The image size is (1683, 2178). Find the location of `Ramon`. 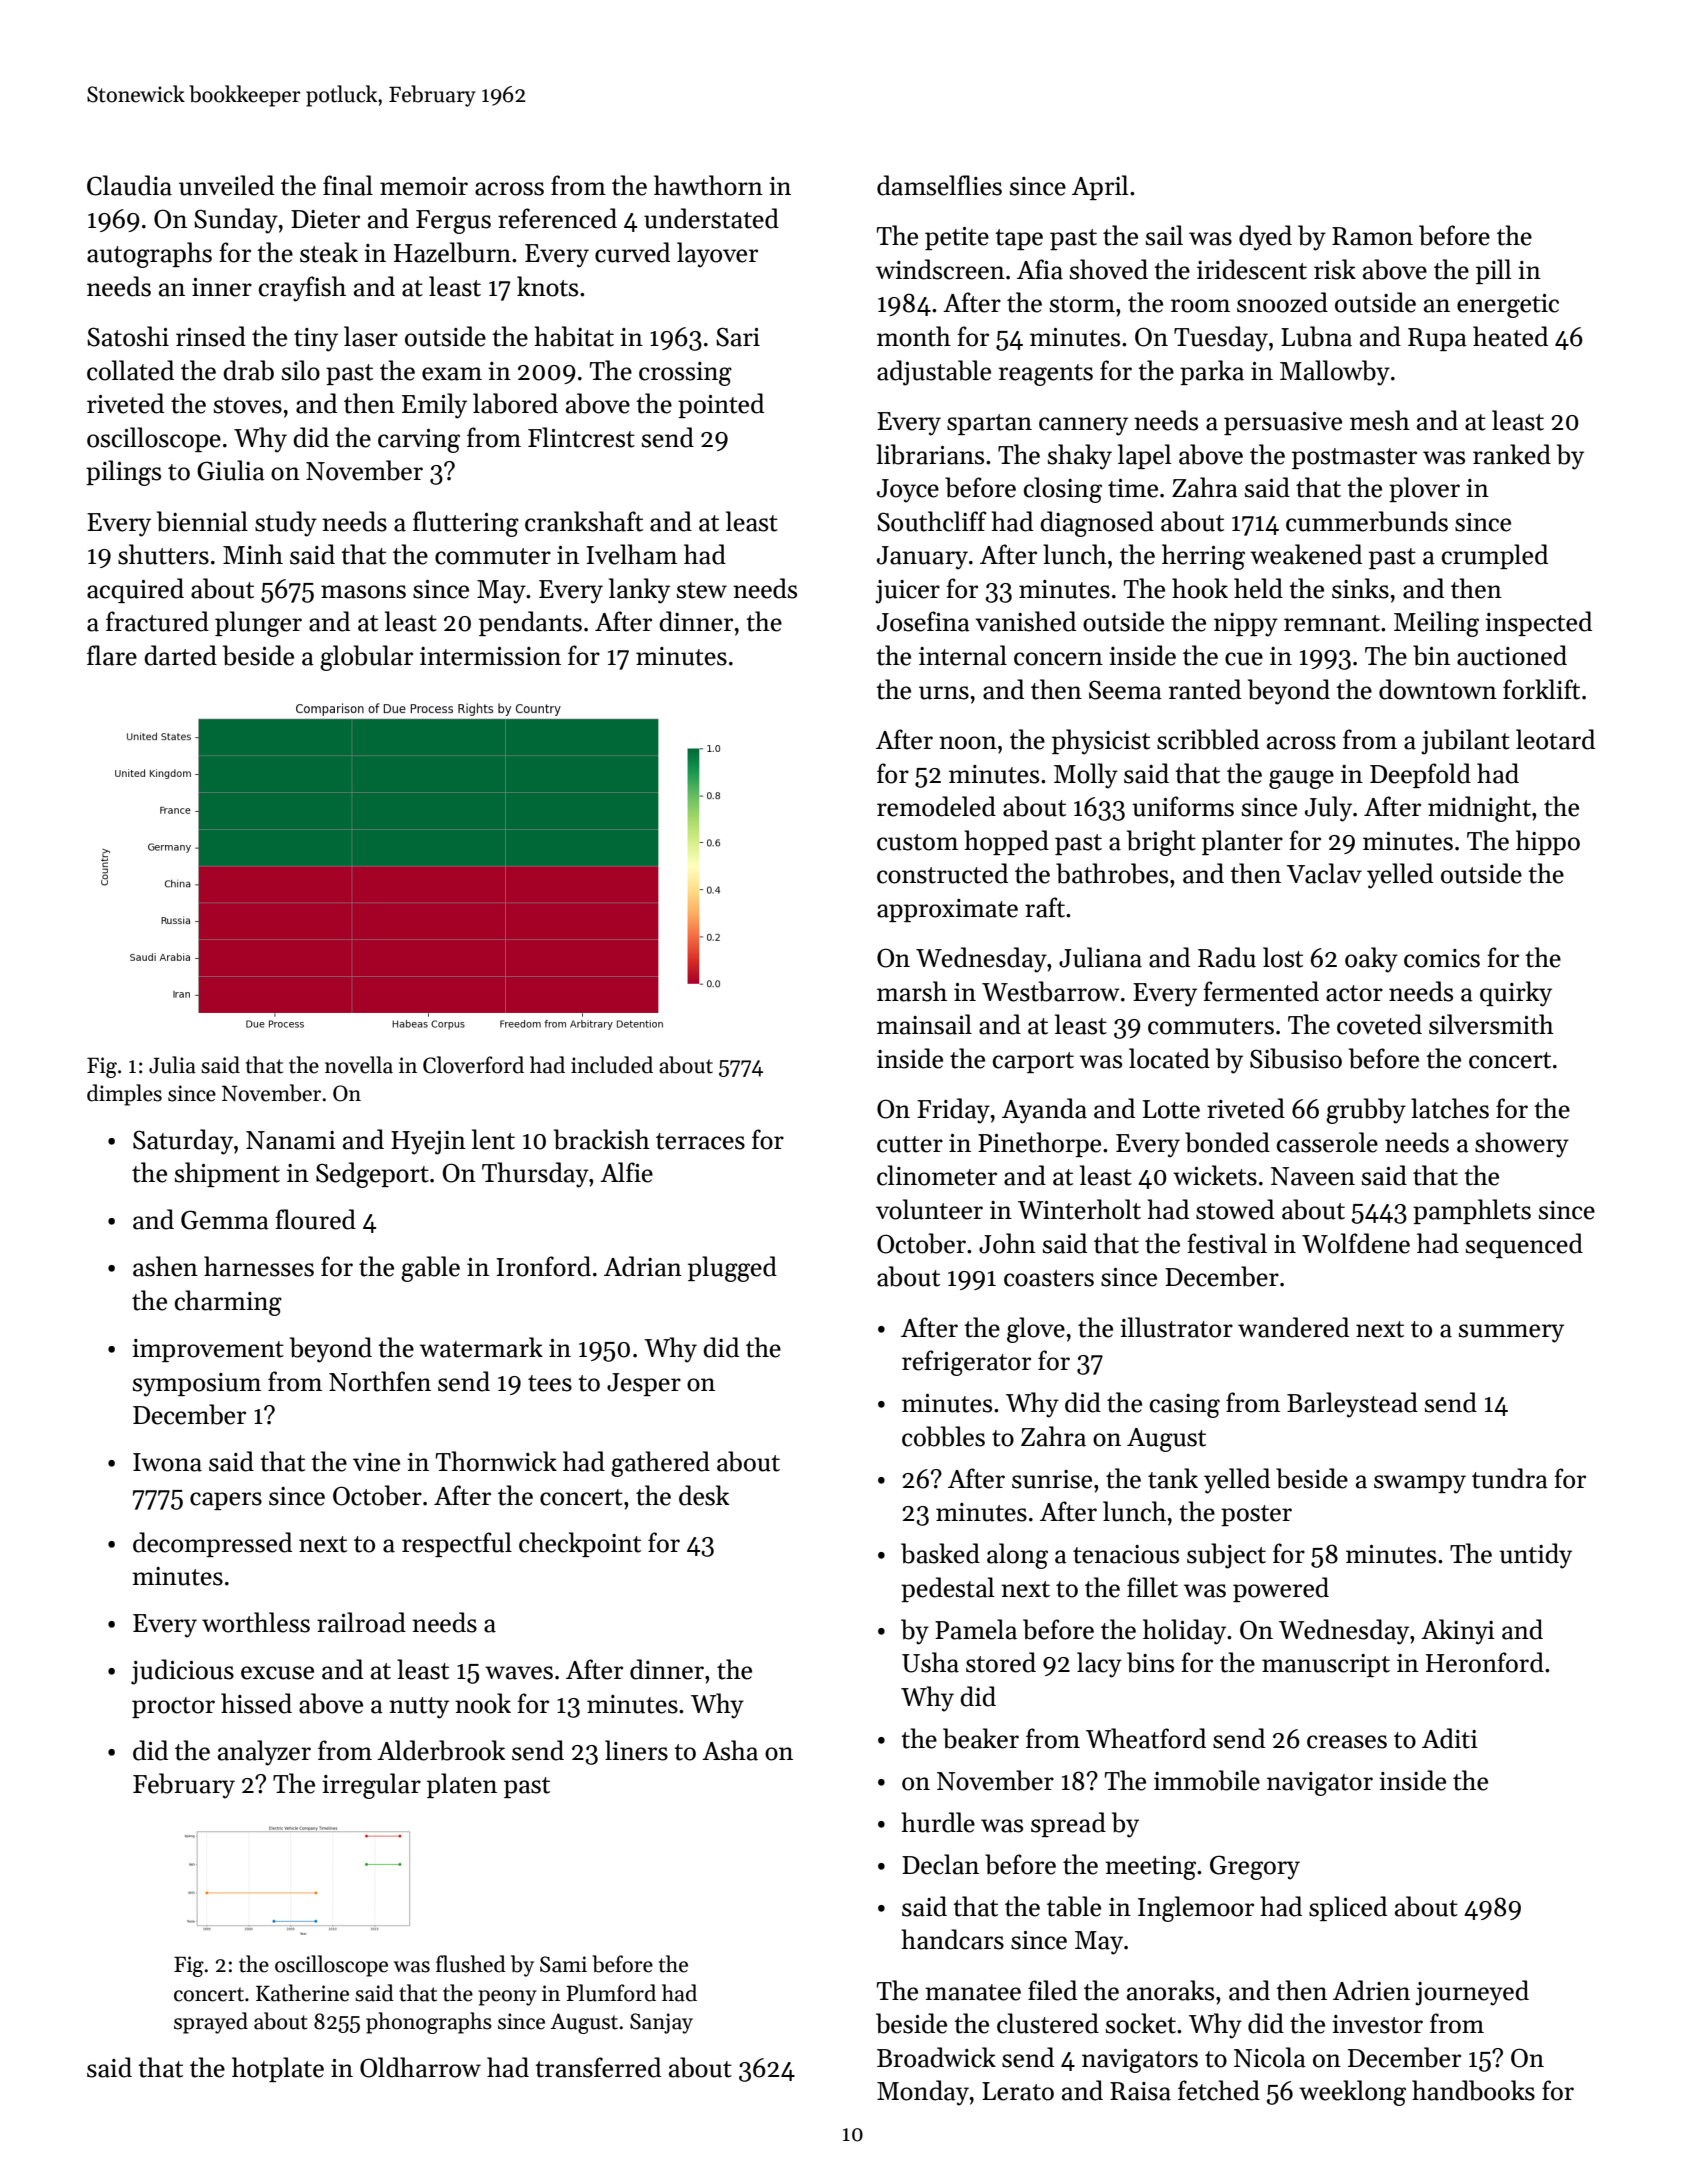

Ramon is located at coordinates (1372, 236).
